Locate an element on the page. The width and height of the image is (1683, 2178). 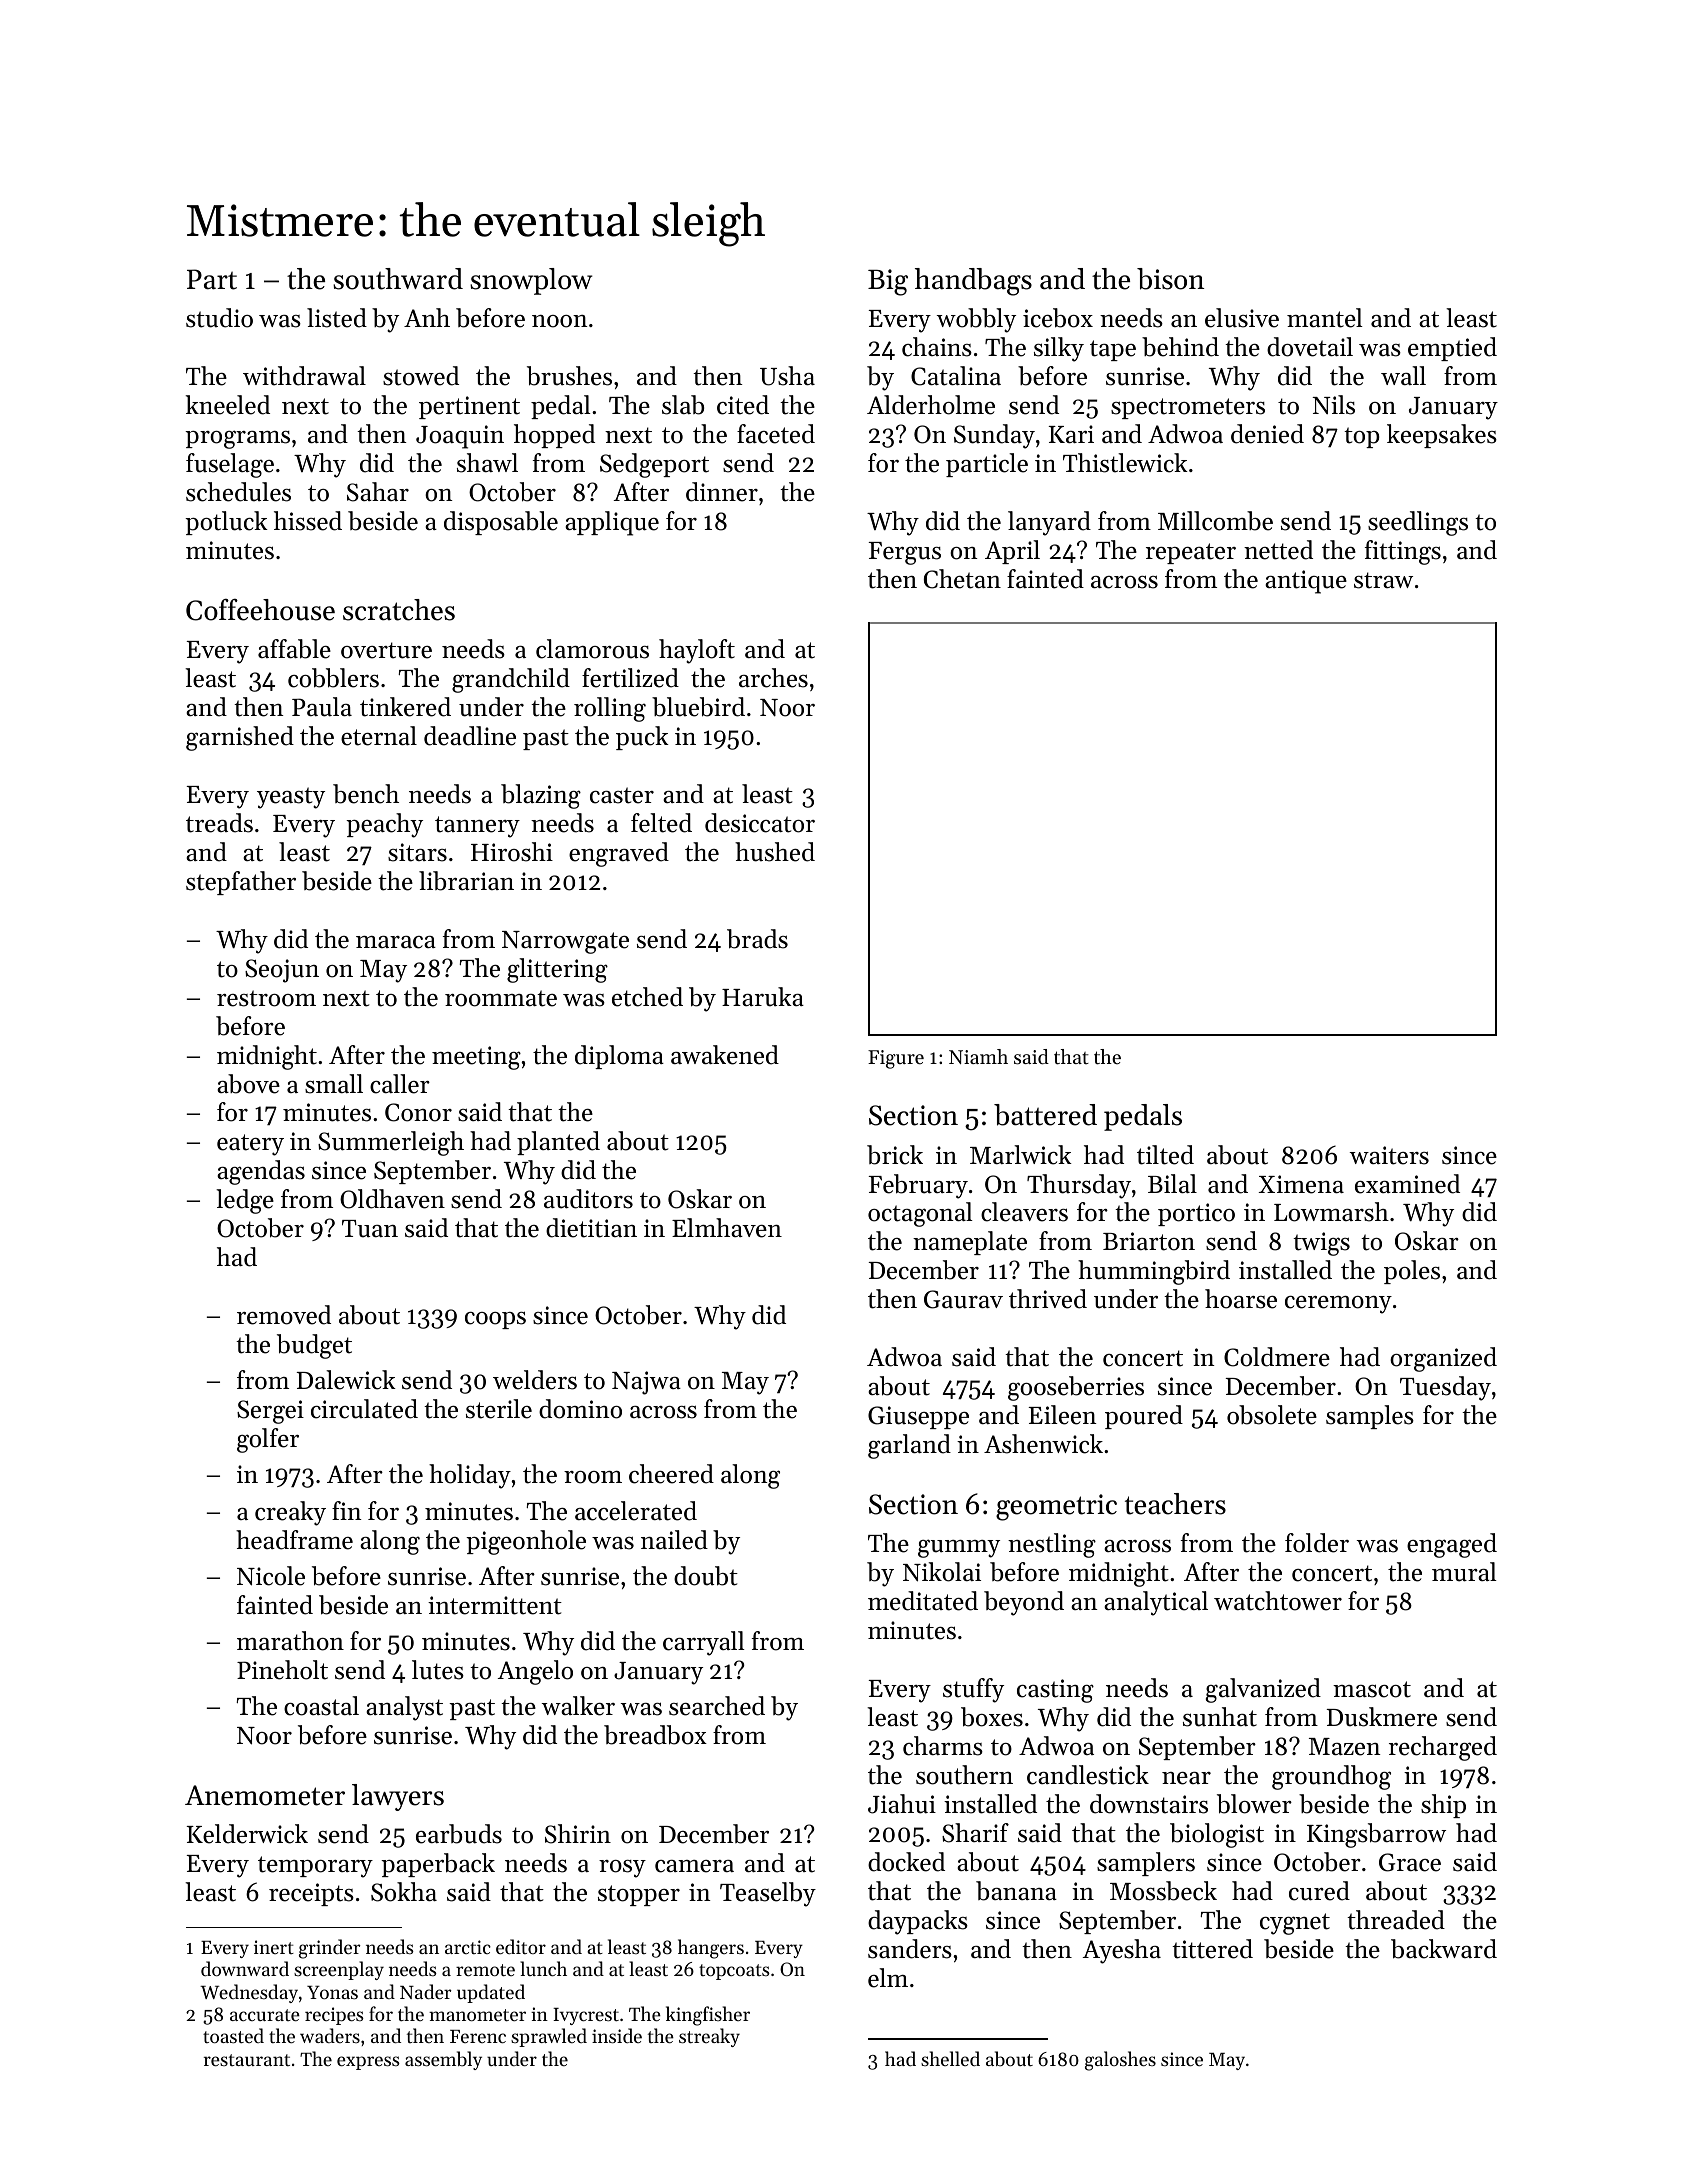
beyond is located at coordinates (1024, 1603).
